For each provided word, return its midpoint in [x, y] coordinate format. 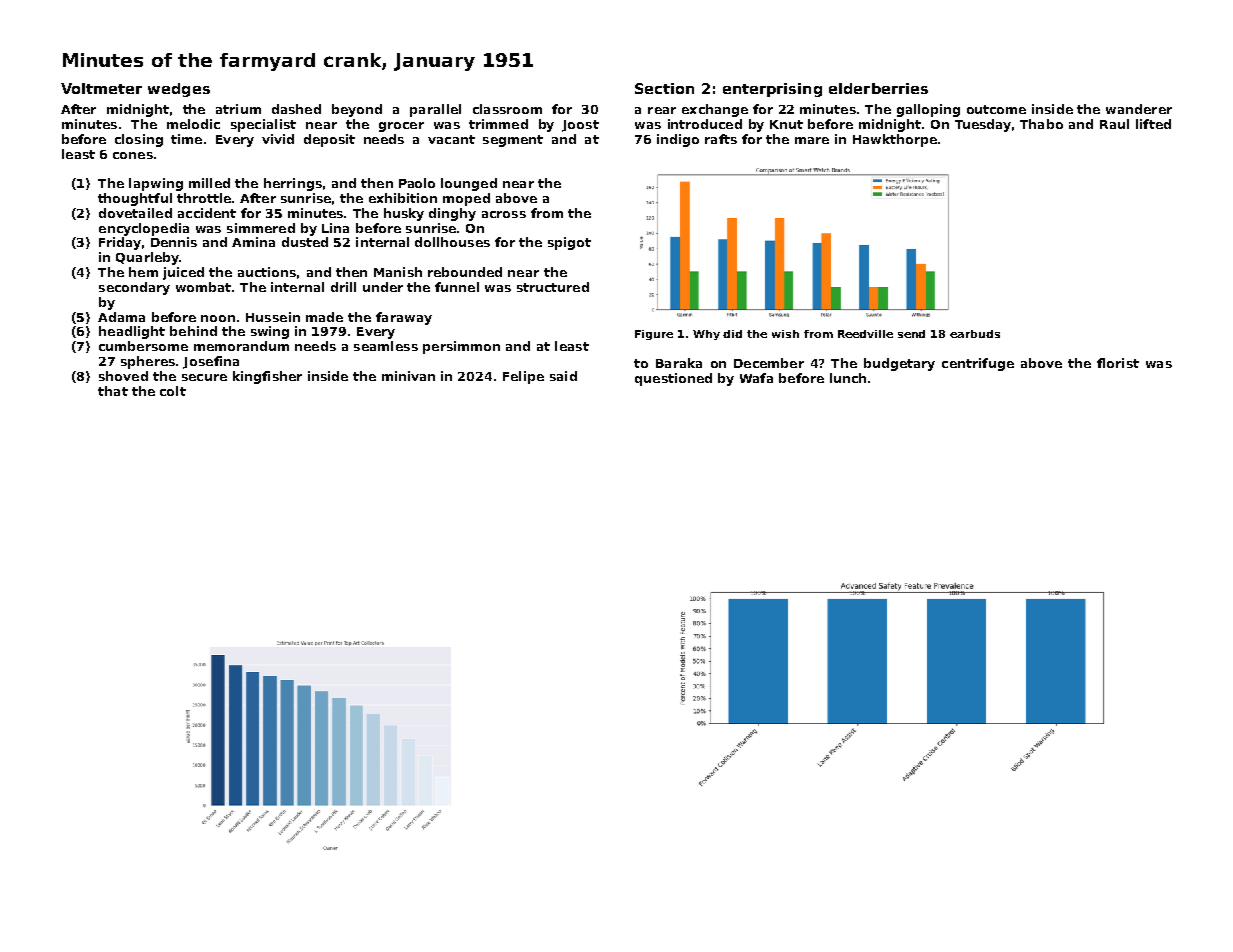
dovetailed [135, 213]
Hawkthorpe [895, 140]
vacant [451, 139]
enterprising [772, 90]
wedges [179, 90]
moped [466, 199]
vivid [278, 139]
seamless [386, 346]
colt [173, 391]
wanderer [1139, 109]
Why [706, 335]
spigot [569, 243]
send [911, 334]
